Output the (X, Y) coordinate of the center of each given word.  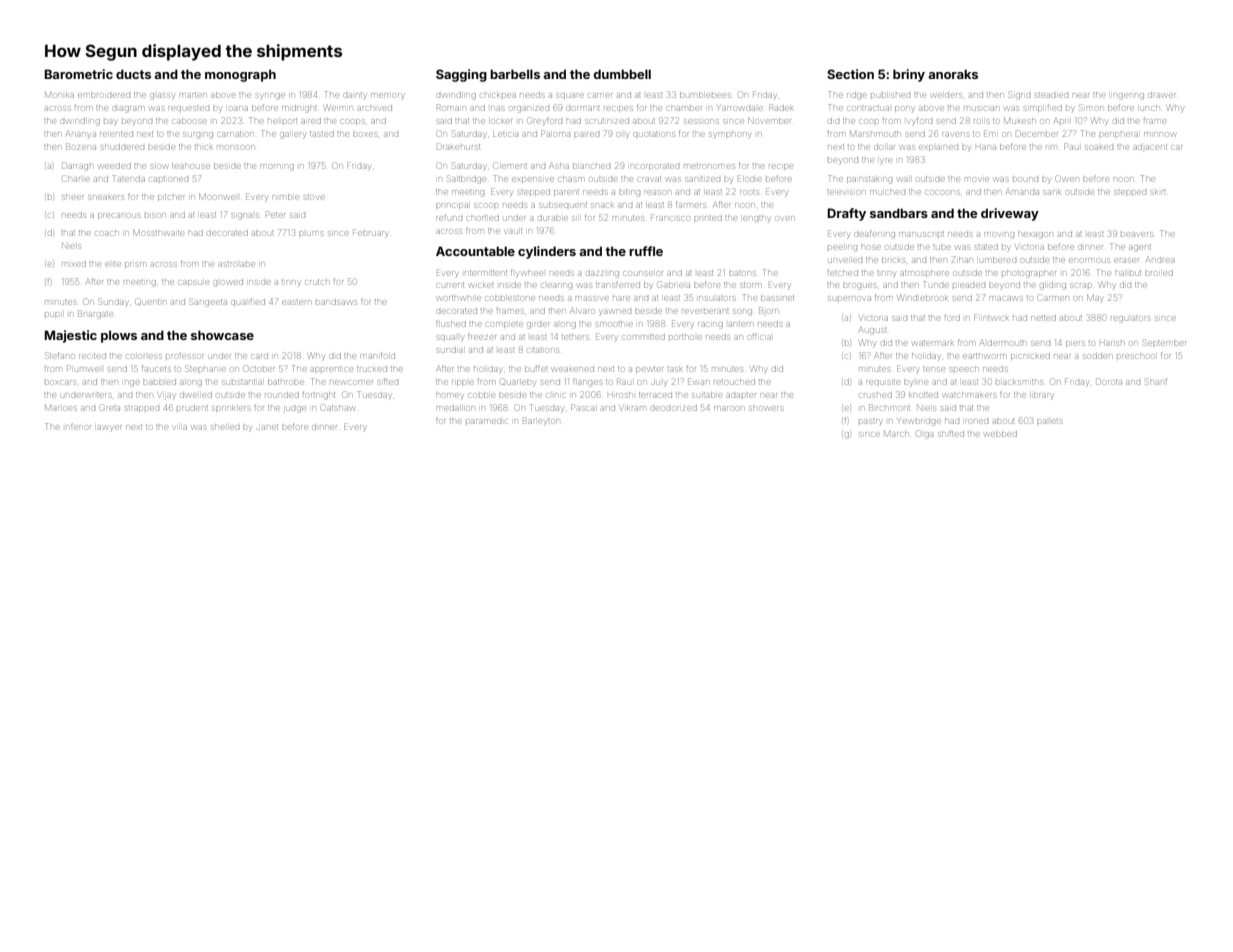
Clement (510, 165)
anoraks (953, 74)
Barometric (78, 74)
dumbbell (622, 74)
